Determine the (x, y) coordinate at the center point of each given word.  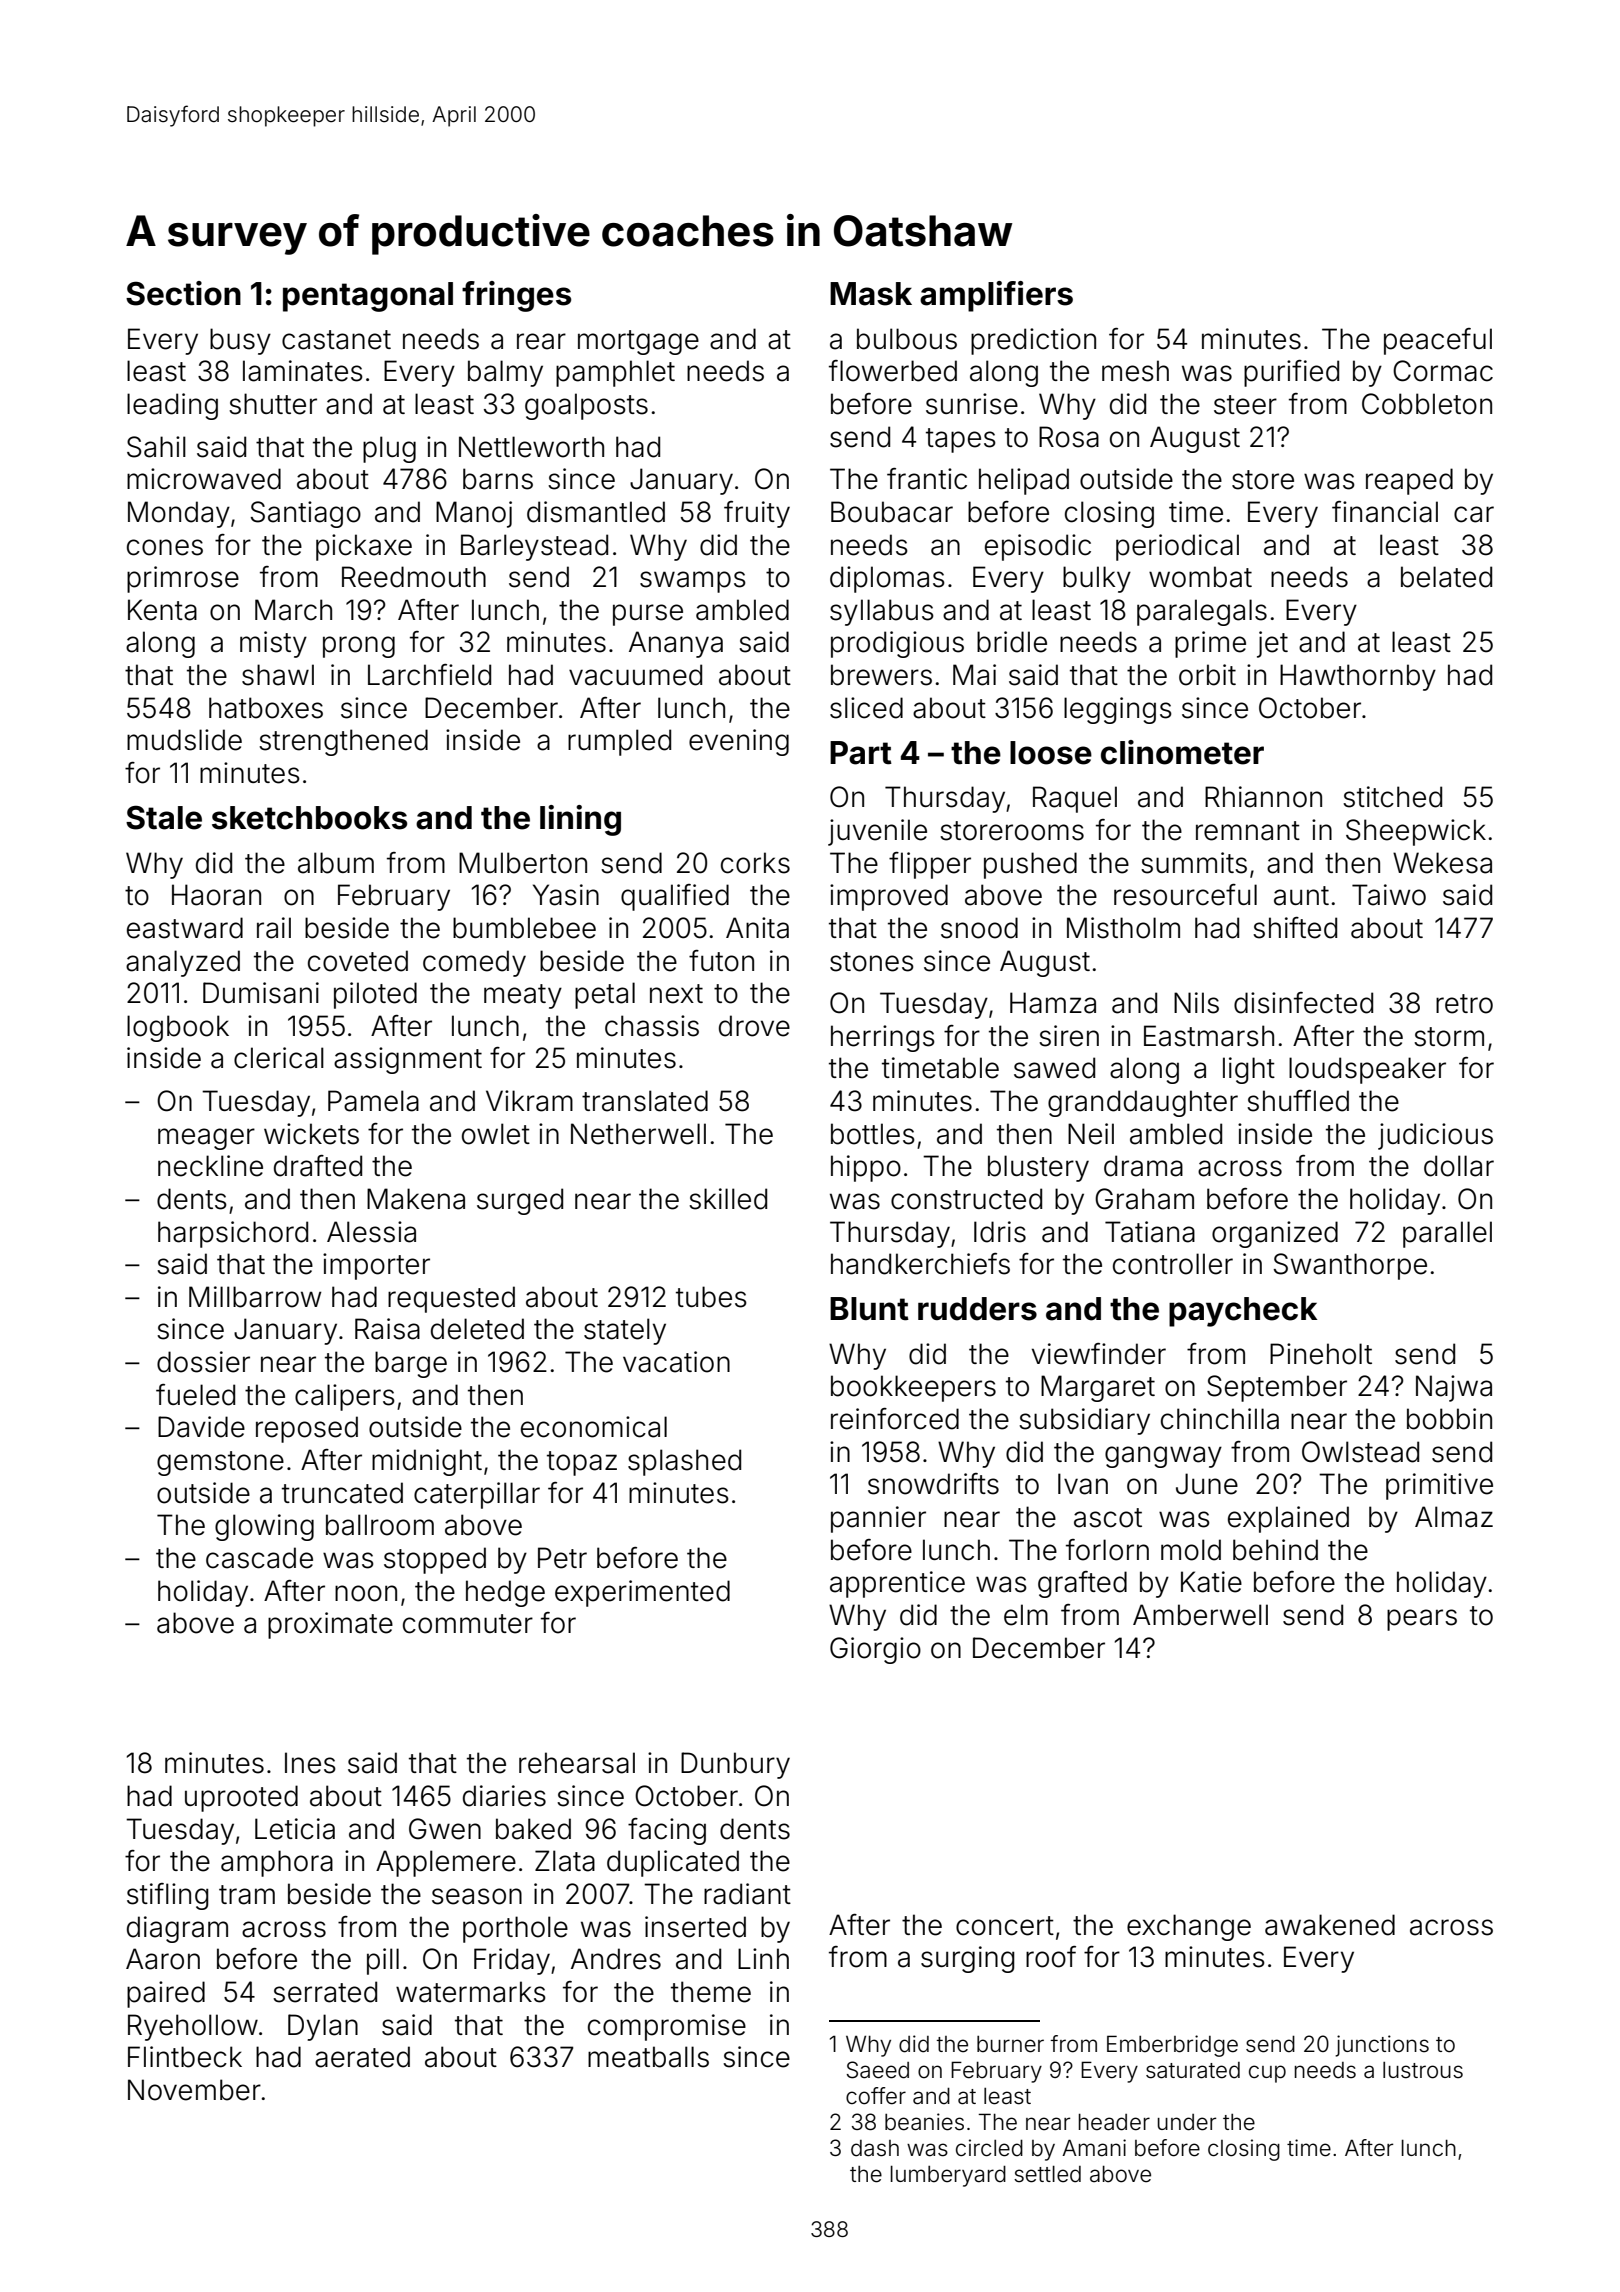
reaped (1409, 481)
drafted (318, 1166)
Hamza (1053, 1003)
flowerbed (893, 371)
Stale (164, 817)
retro (1464, 1004)
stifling (168, 1896)
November (194, 2090)
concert (1005, 1926)
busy (240, 341)
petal (605, 995)
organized (1275, 1234)
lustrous (1423, 2070)
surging (968, 1959)
